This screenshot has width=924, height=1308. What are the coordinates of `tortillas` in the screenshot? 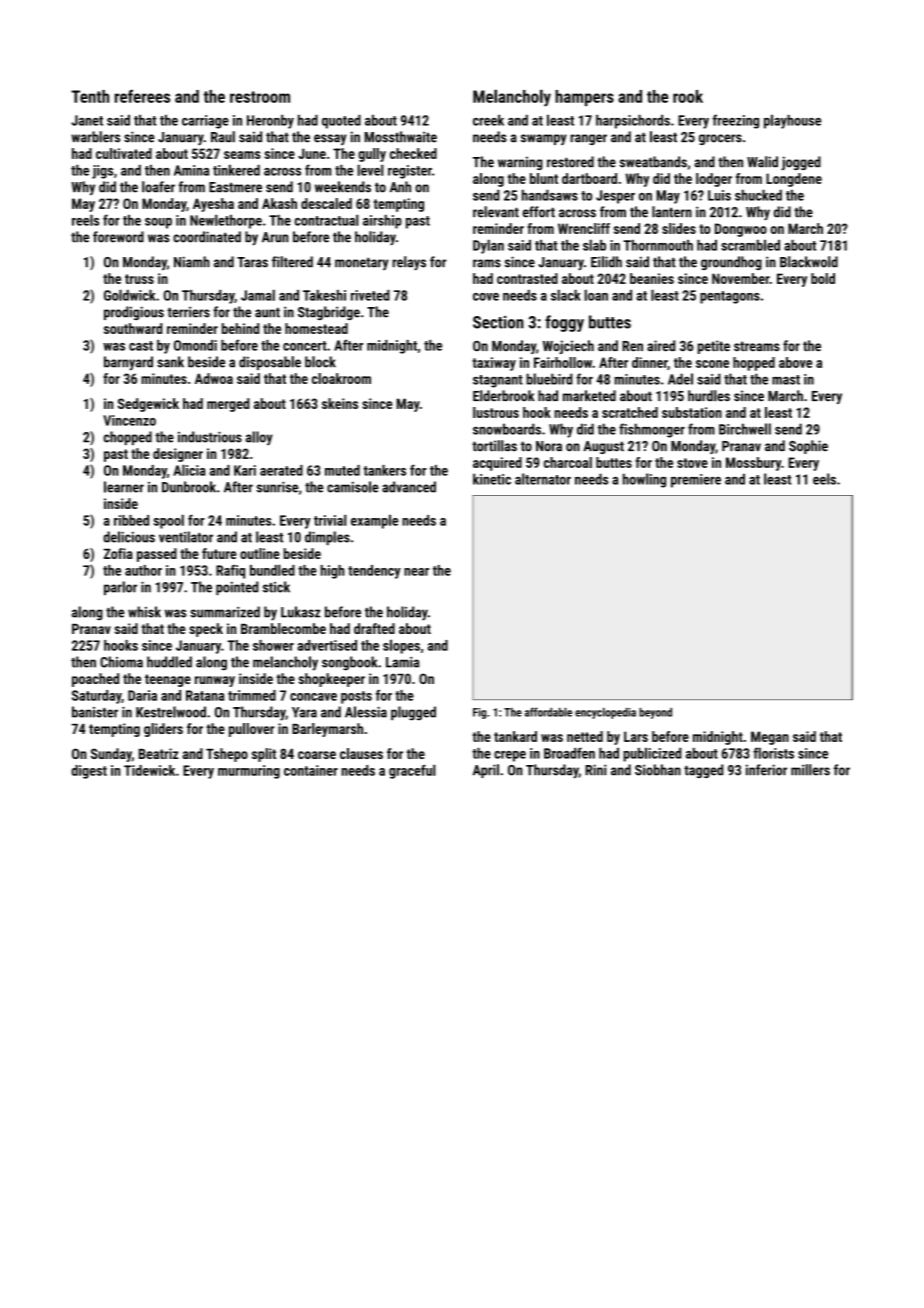 It's located at (494, 446).
